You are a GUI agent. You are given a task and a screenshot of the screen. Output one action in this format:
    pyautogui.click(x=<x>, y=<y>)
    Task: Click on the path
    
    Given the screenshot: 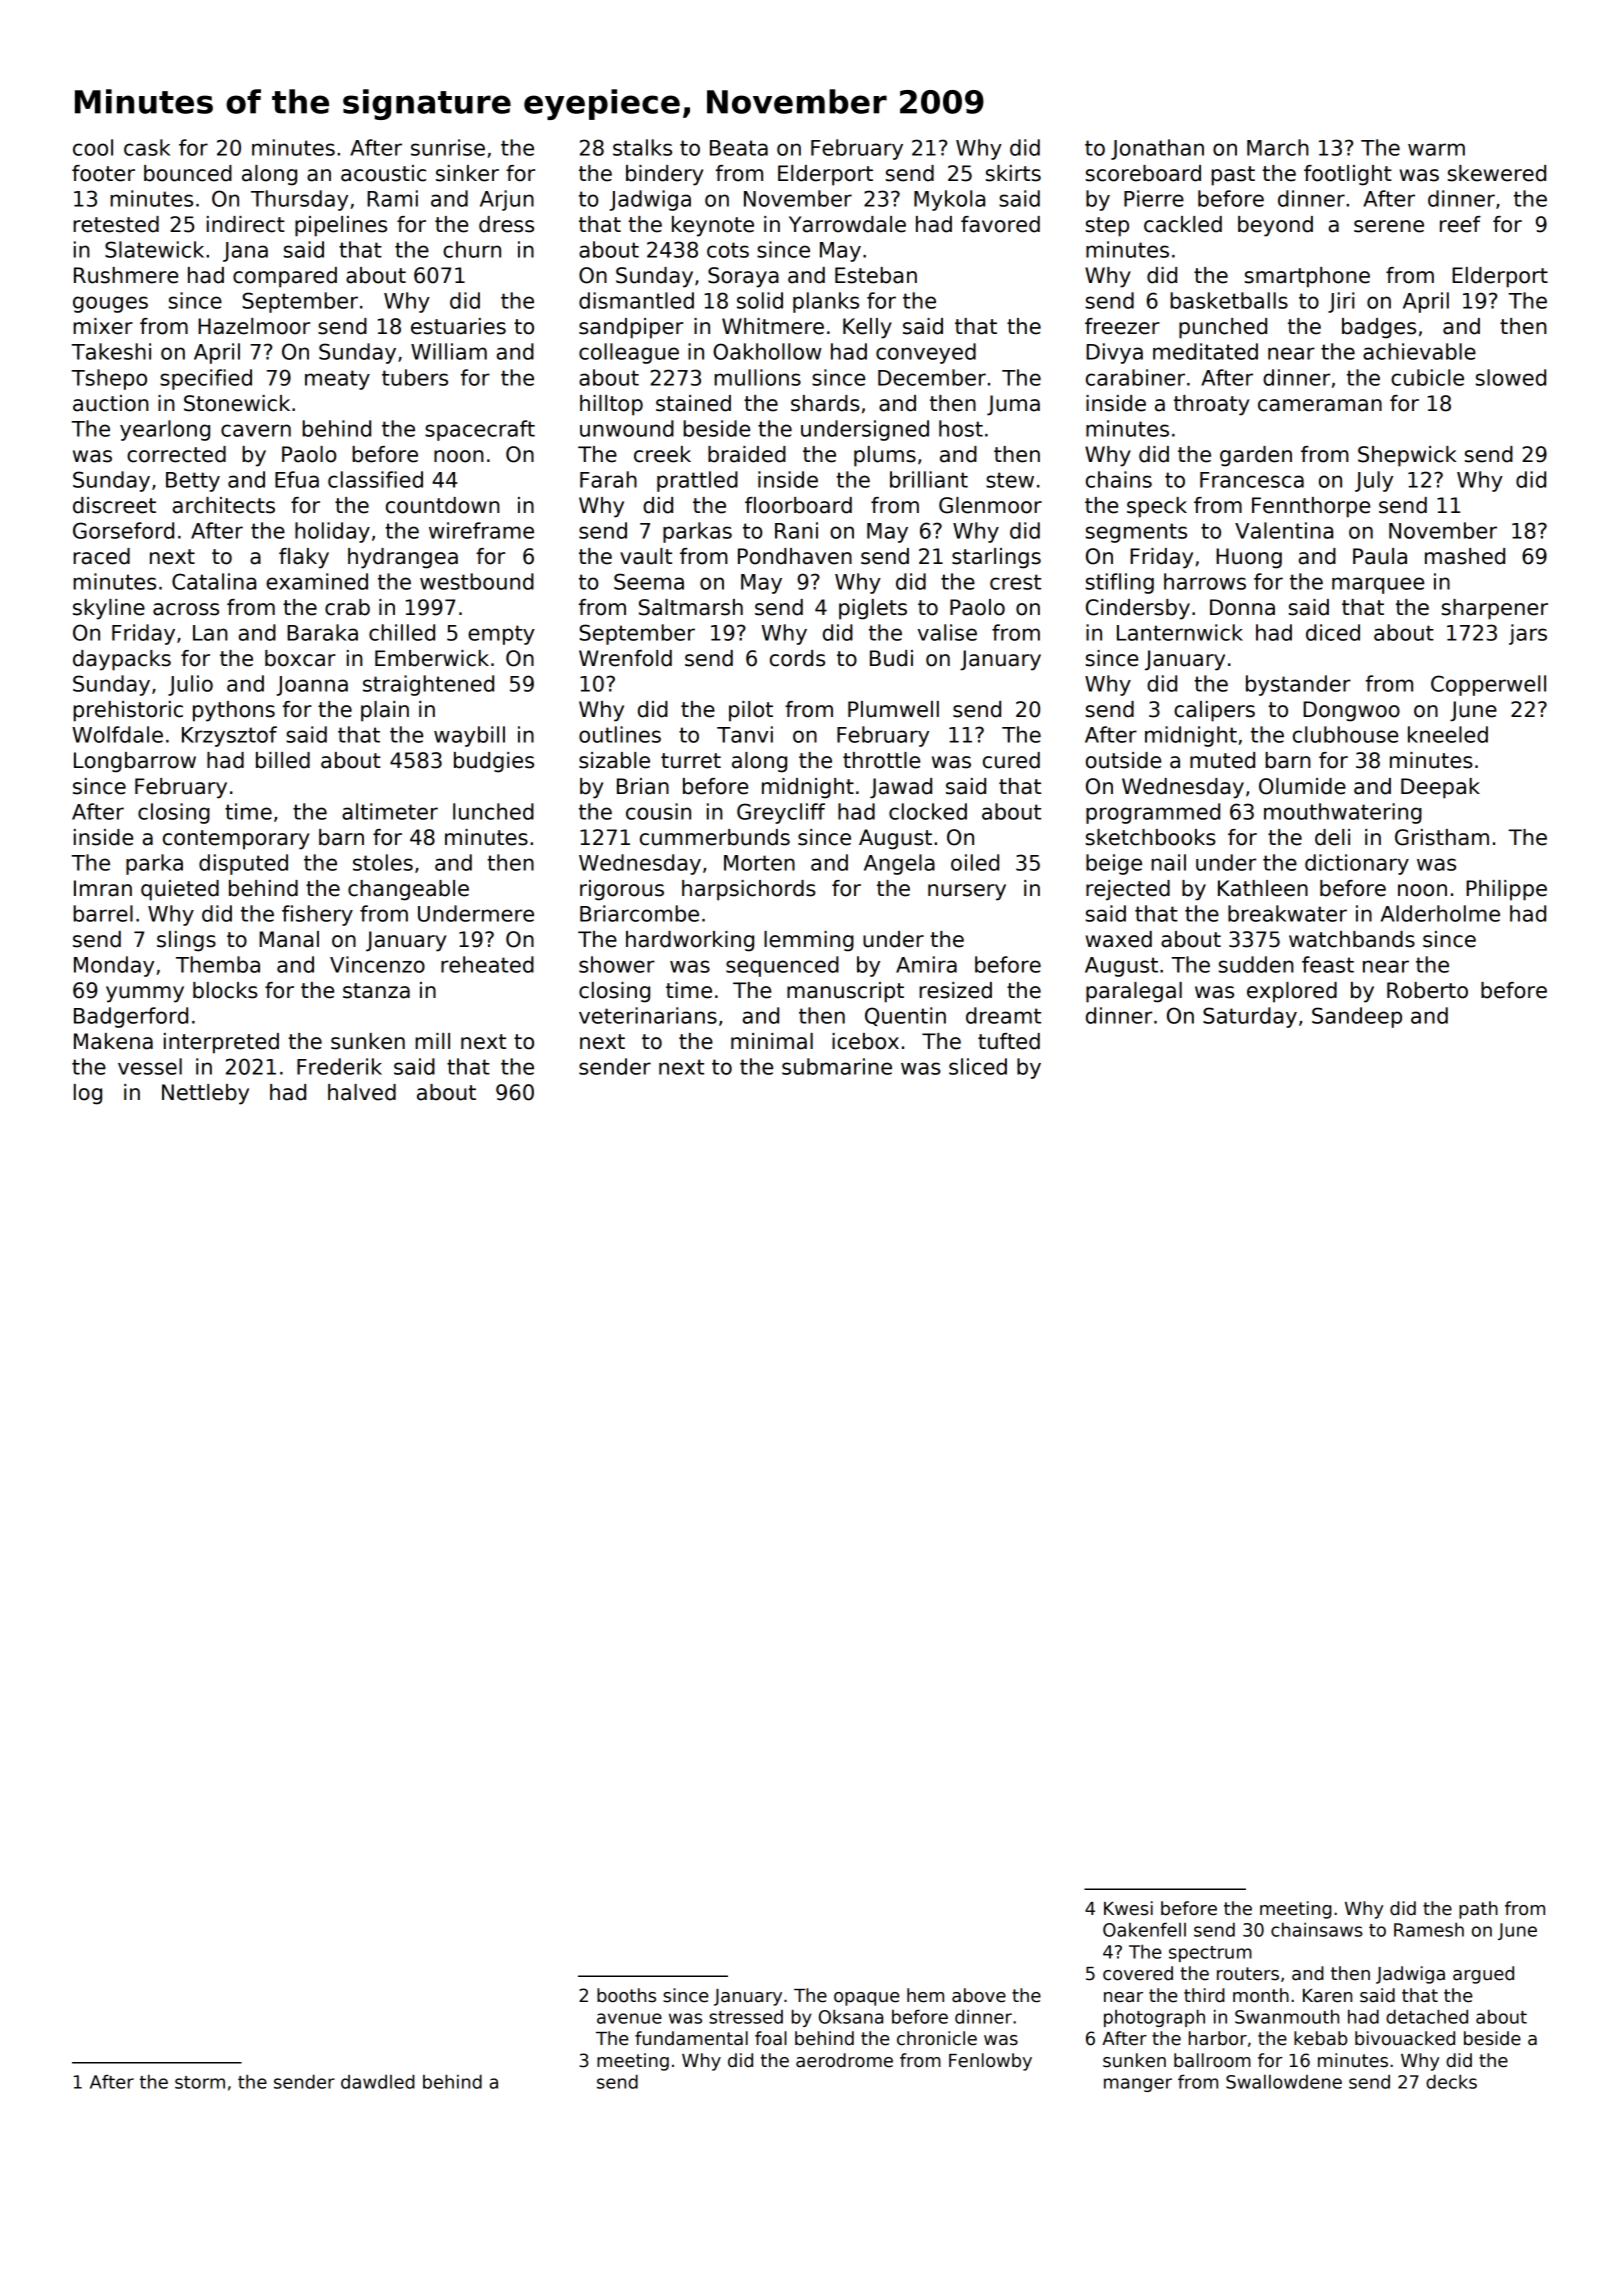 What is the action you would take?
    pyautogui.click(x=1478, y=1910)
